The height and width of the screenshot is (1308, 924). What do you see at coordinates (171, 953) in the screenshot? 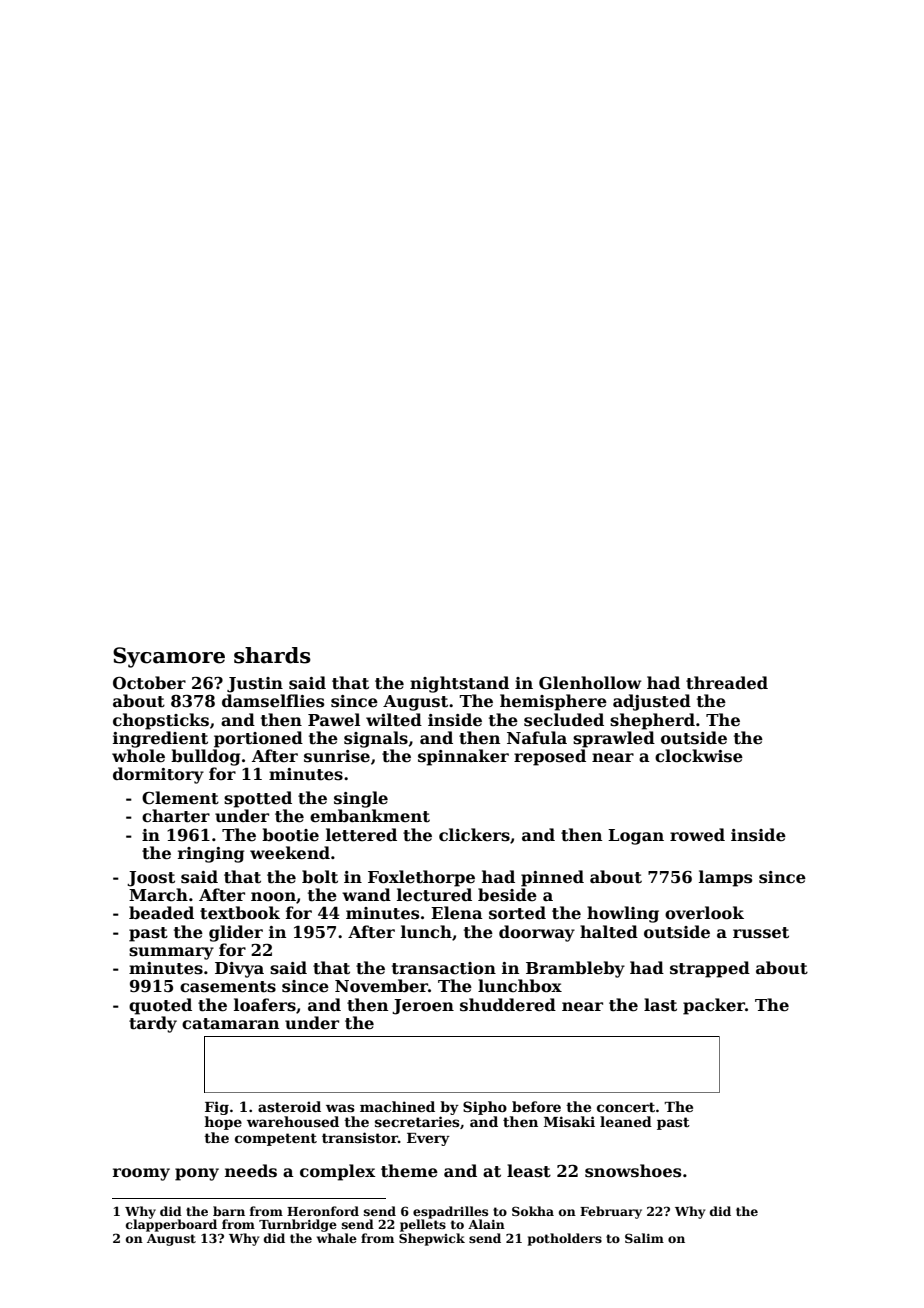
I see `summary` at bounding box center [171, 953].
